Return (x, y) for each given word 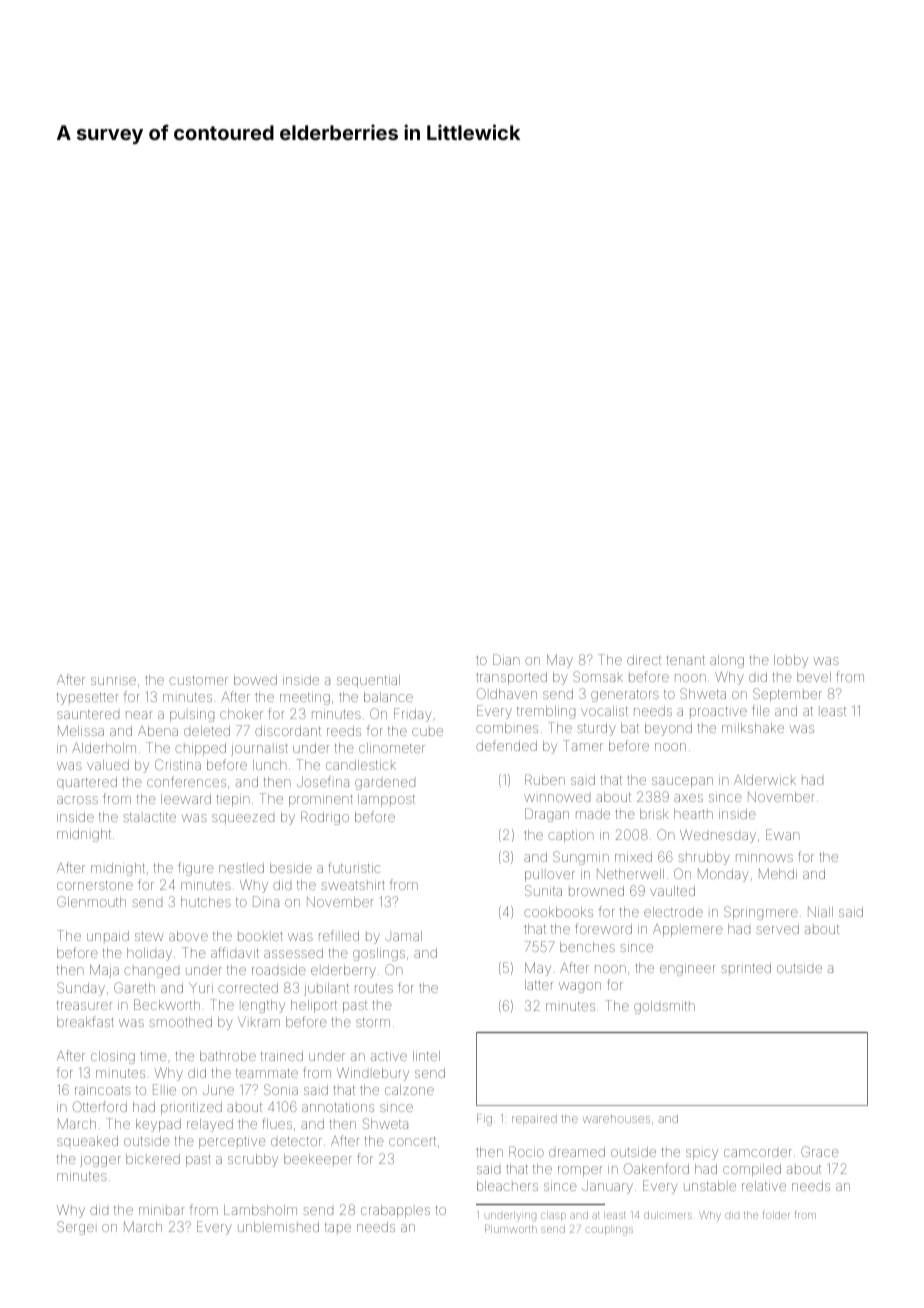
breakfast (85, 1021)
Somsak (598, 676)
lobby (791, 661)
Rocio (526, 1151)
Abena (158, 731)
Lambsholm (260, 1210)
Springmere (761, 913)
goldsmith (664, 1007)
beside (291, 868)
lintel (426, 1056)
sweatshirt (353, 885)
